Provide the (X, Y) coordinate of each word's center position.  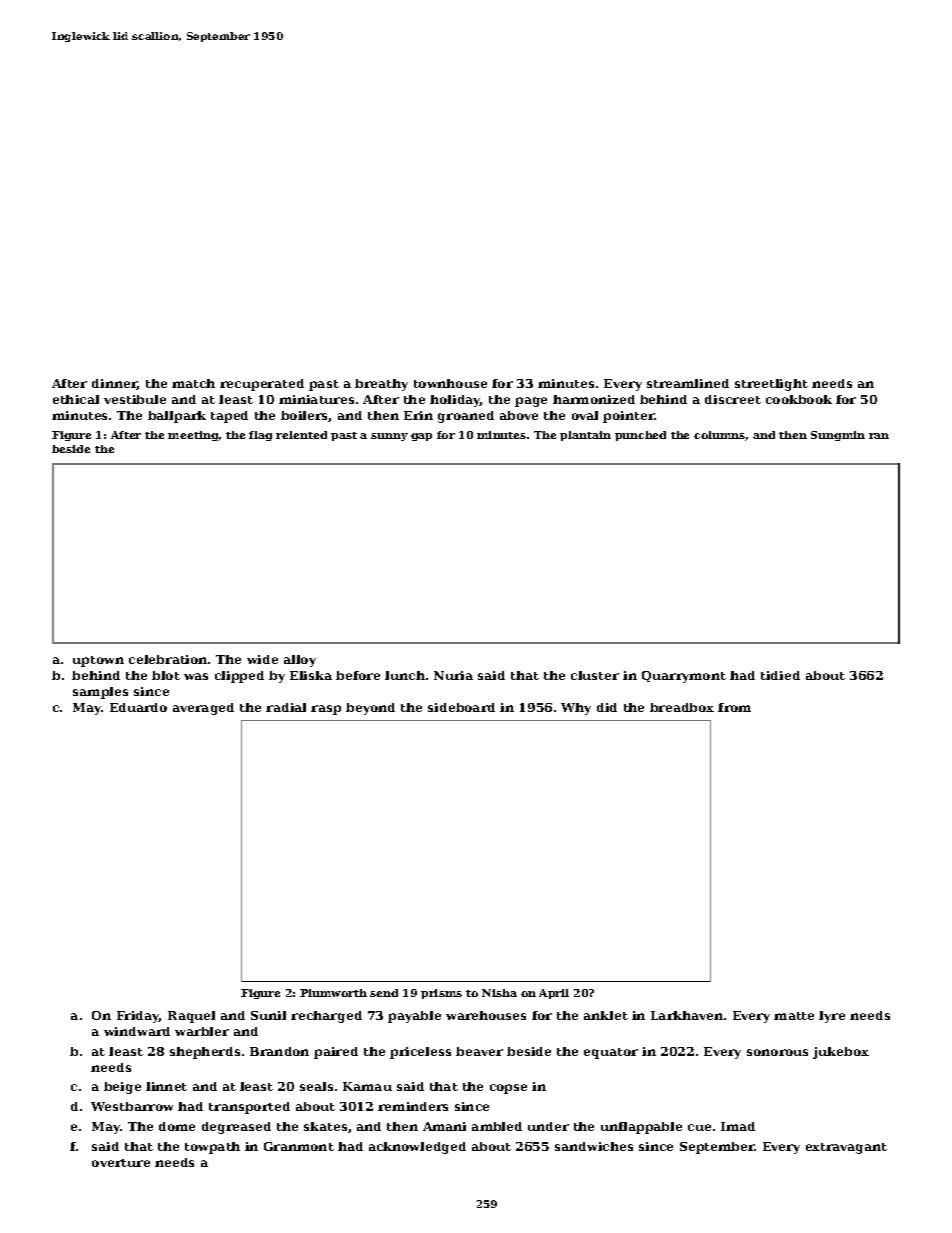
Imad (738, 1126)
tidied (780, 675)
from (734, 707)
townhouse (450, 383)
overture (121, 1163)
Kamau (367, 1086)
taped (229, 417)
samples (100, 693)
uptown (98, 661)
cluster (595, 675)
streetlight (771, 385)
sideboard (461, 707)
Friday (138, 1017)
